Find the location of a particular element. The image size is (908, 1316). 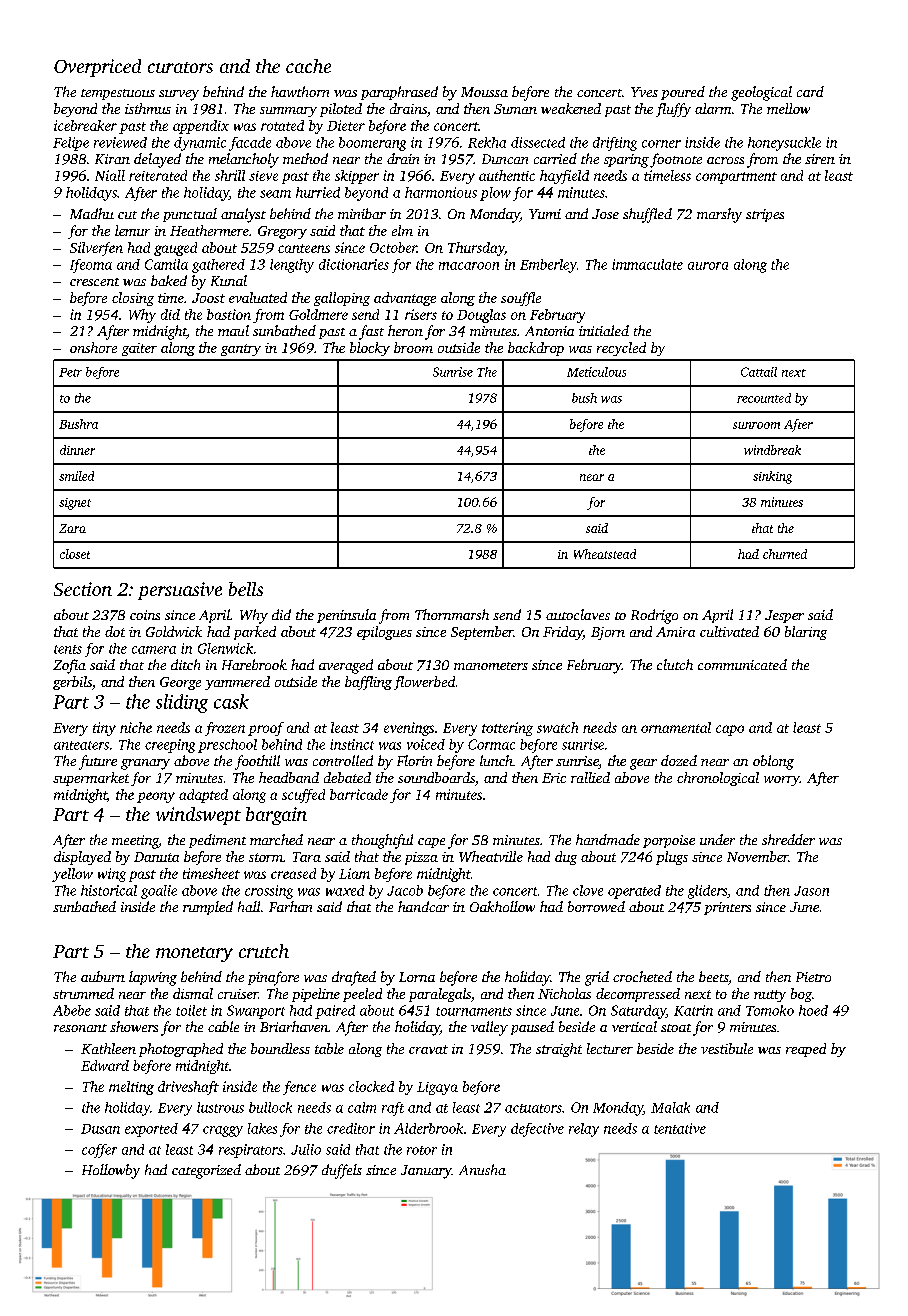

under is located at coordinates (717, 839).
